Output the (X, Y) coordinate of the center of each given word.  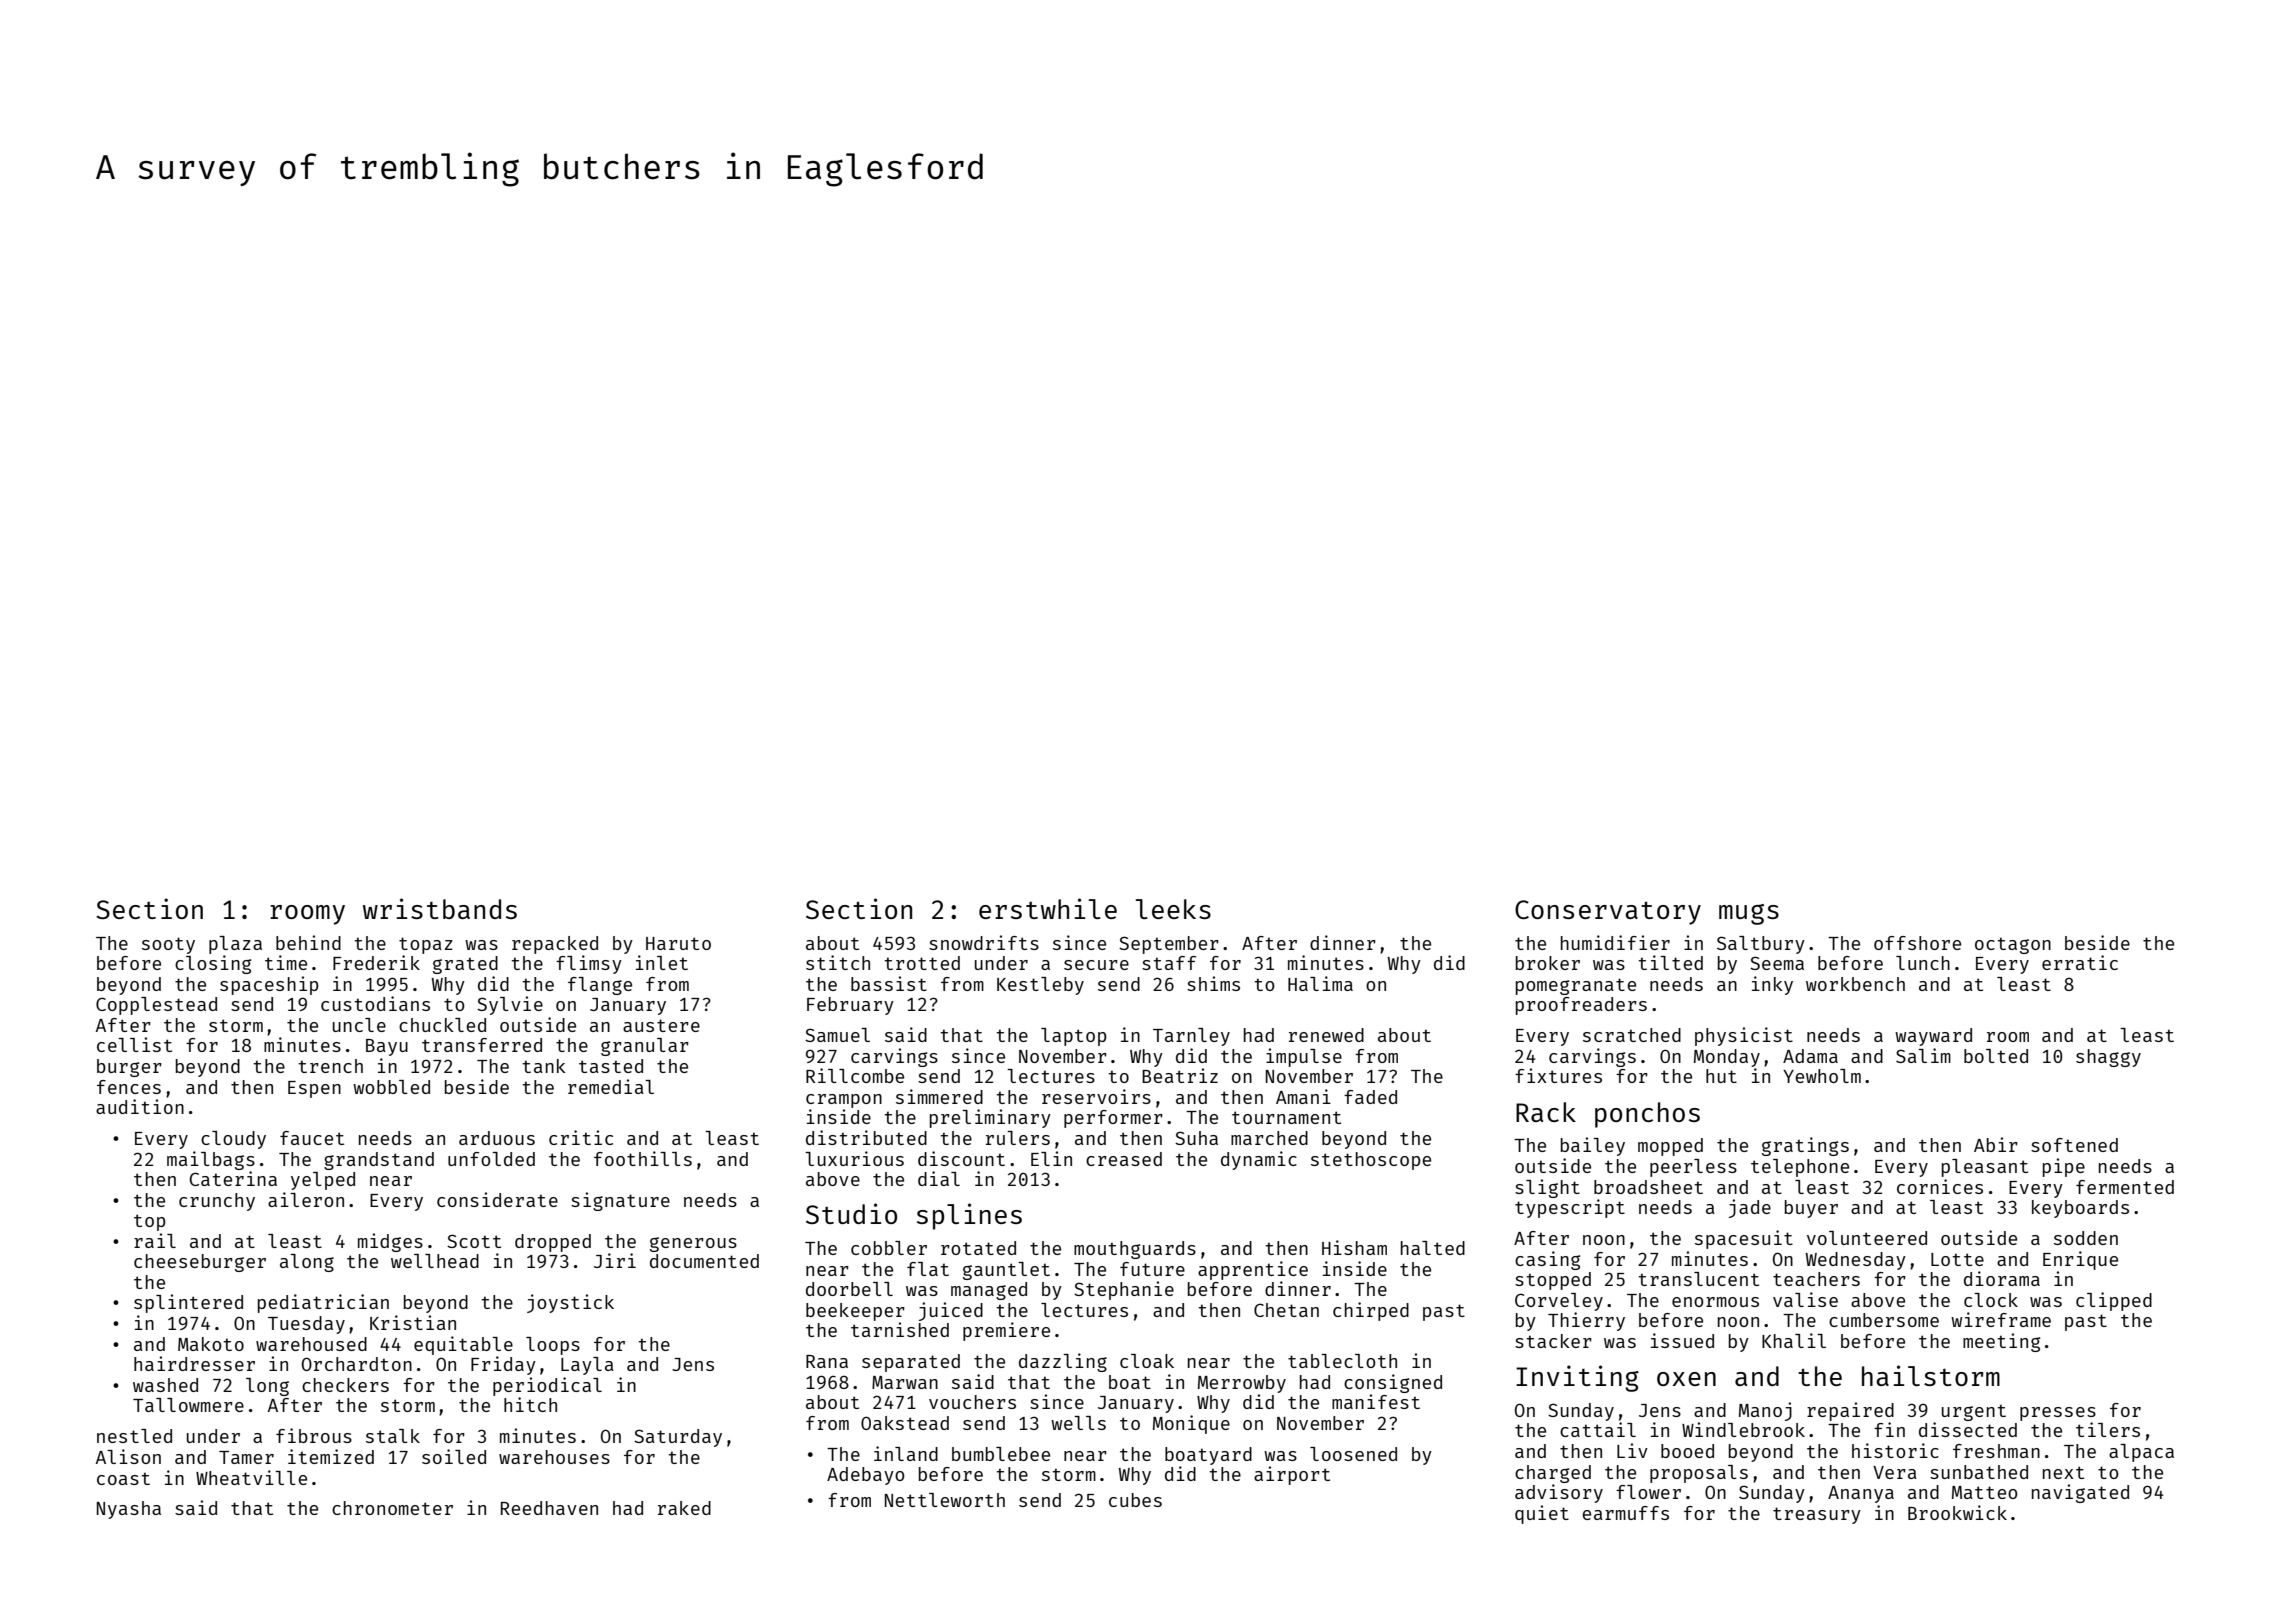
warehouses (554, 1457)
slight (1547, 1188)
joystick (570, 1303)
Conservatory (1608, 912)
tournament (1286, 1117)
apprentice (1253, 1270)
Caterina (233, 1178)
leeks (1173, 909)
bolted (1996, 1056)
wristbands (440, 908)
